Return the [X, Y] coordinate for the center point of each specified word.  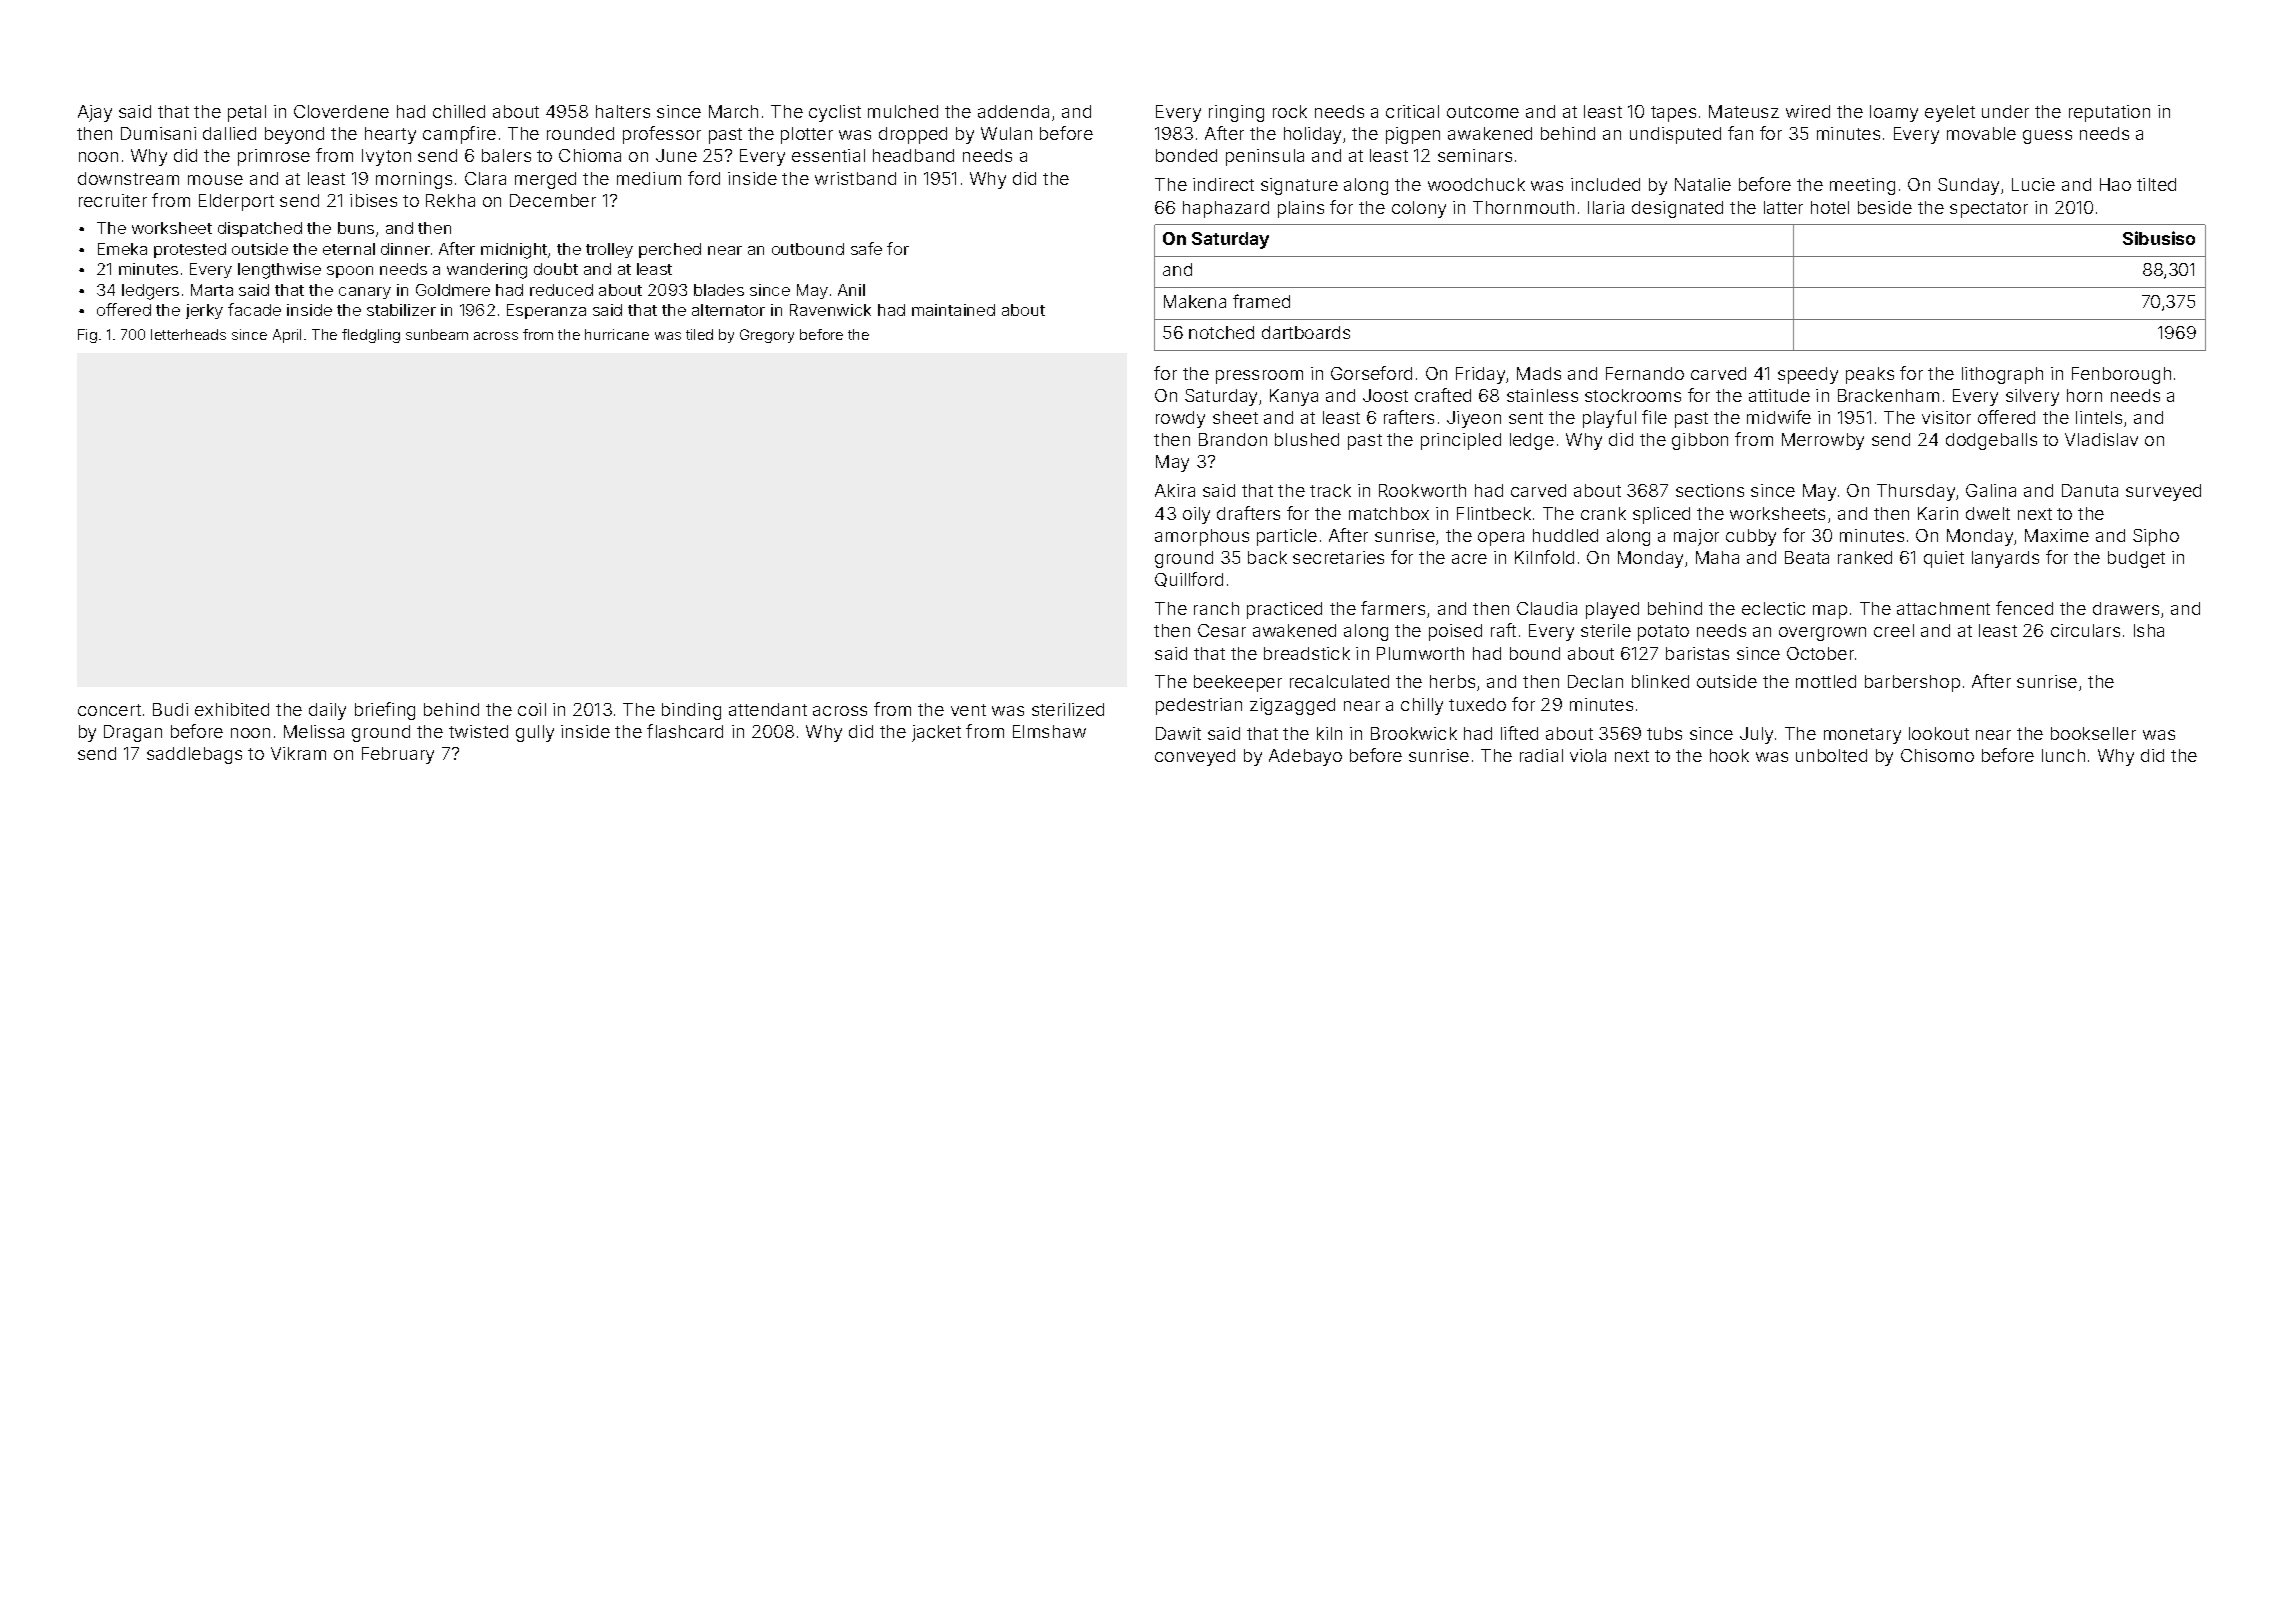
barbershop [1912, 683]
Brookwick [1414, 733]
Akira [1175, 490]
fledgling [371, 336]
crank [1603, 513]
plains [1301, 209]
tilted [2156, 184]
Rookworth [1422, 490]
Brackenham [1888, 395]
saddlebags [194, 755]
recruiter [113, 200]
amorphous [1202, 537]
